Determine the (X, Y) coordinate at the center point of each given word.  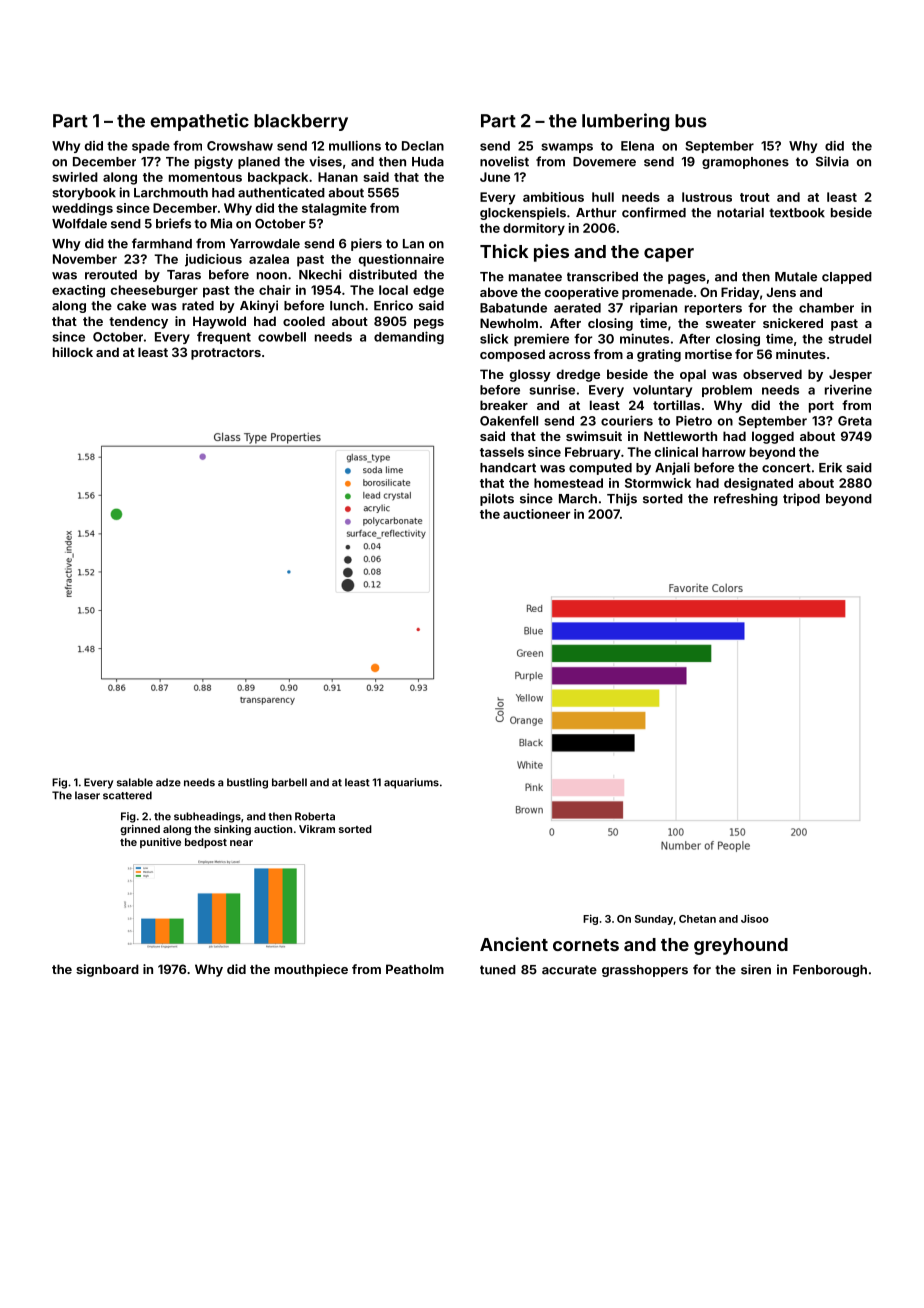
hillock (73, 352)
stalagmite (334, 209)
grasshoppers (645, 971)
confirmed (654, 212)
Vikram (317, 829)
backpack (278, 178)
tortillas (676, 405)
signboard (107, 970)
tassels (502, 452)
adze (168, 782)
